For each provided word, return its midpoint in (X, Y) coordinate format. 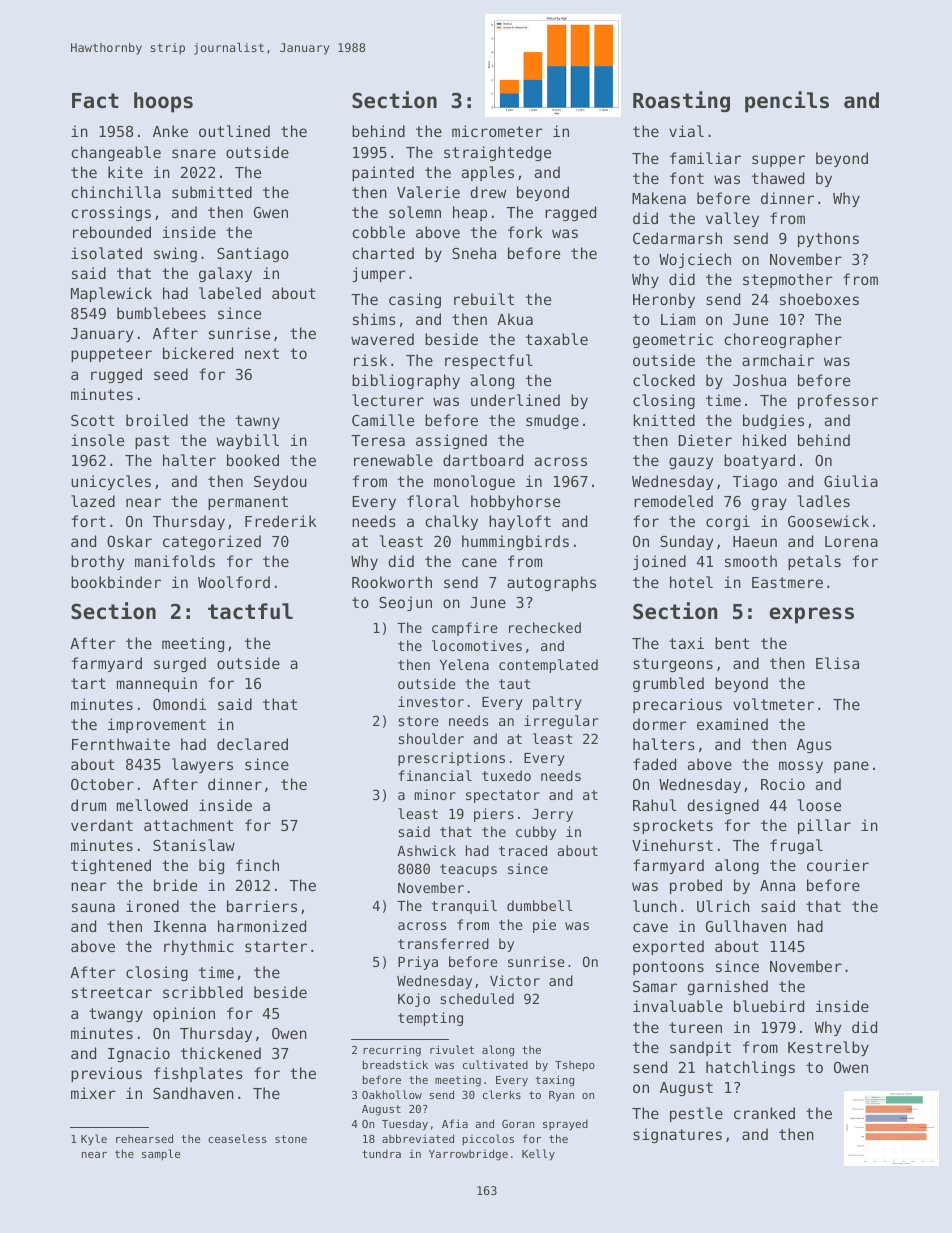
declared (252, 744)
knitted (664, 420)
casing (415, 300)
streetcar (112, 992)
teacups (468, 870)
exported (668, 947)
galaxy (225, 274)
